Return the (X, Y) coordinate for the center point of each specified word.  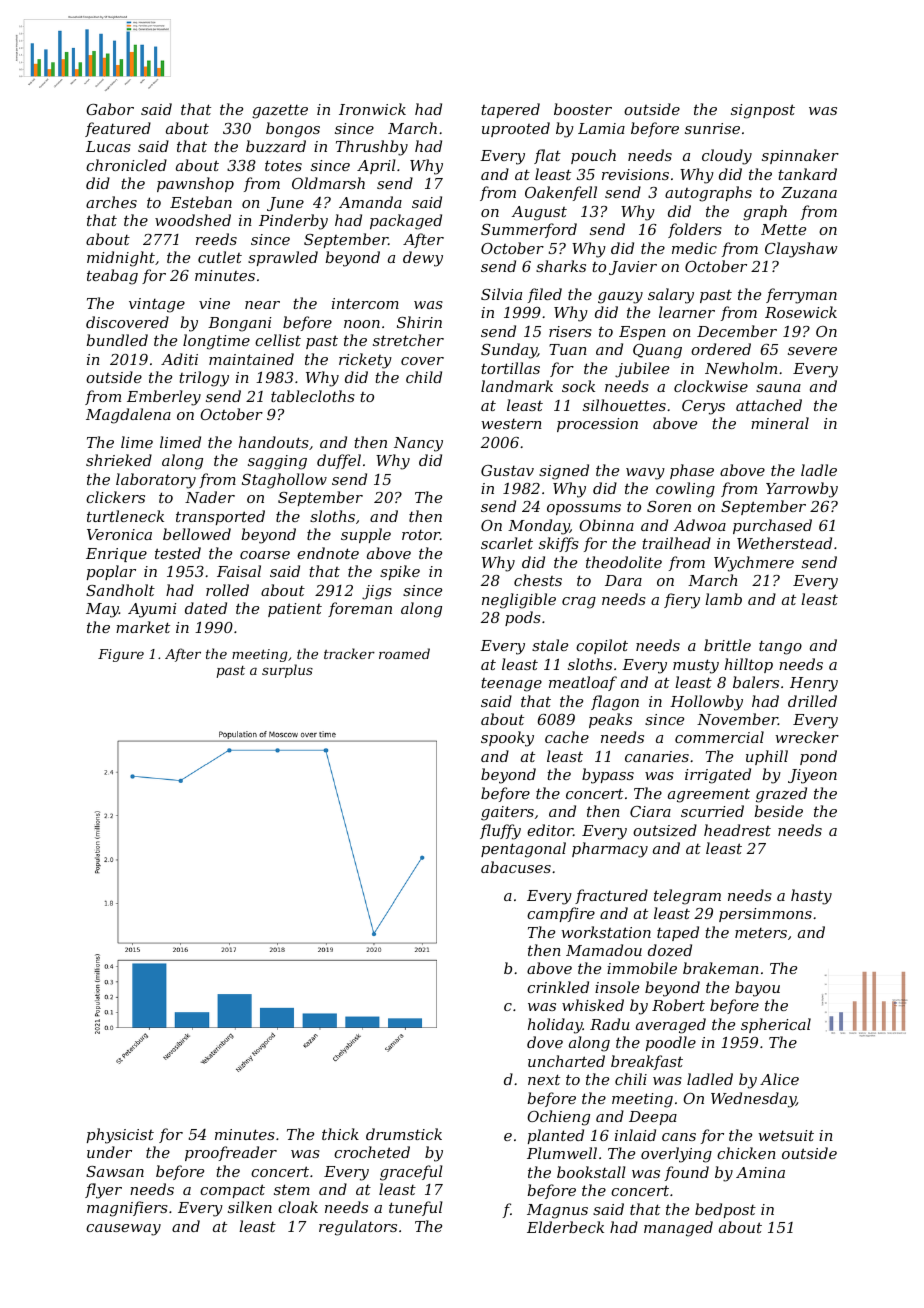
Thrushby (372, 148)
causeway (123, 1230)
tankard (807, 174)
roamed (404, 653)
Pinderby (293, 222)
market (143, 627)
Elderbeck (565, 1227)
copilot (602, 646)
